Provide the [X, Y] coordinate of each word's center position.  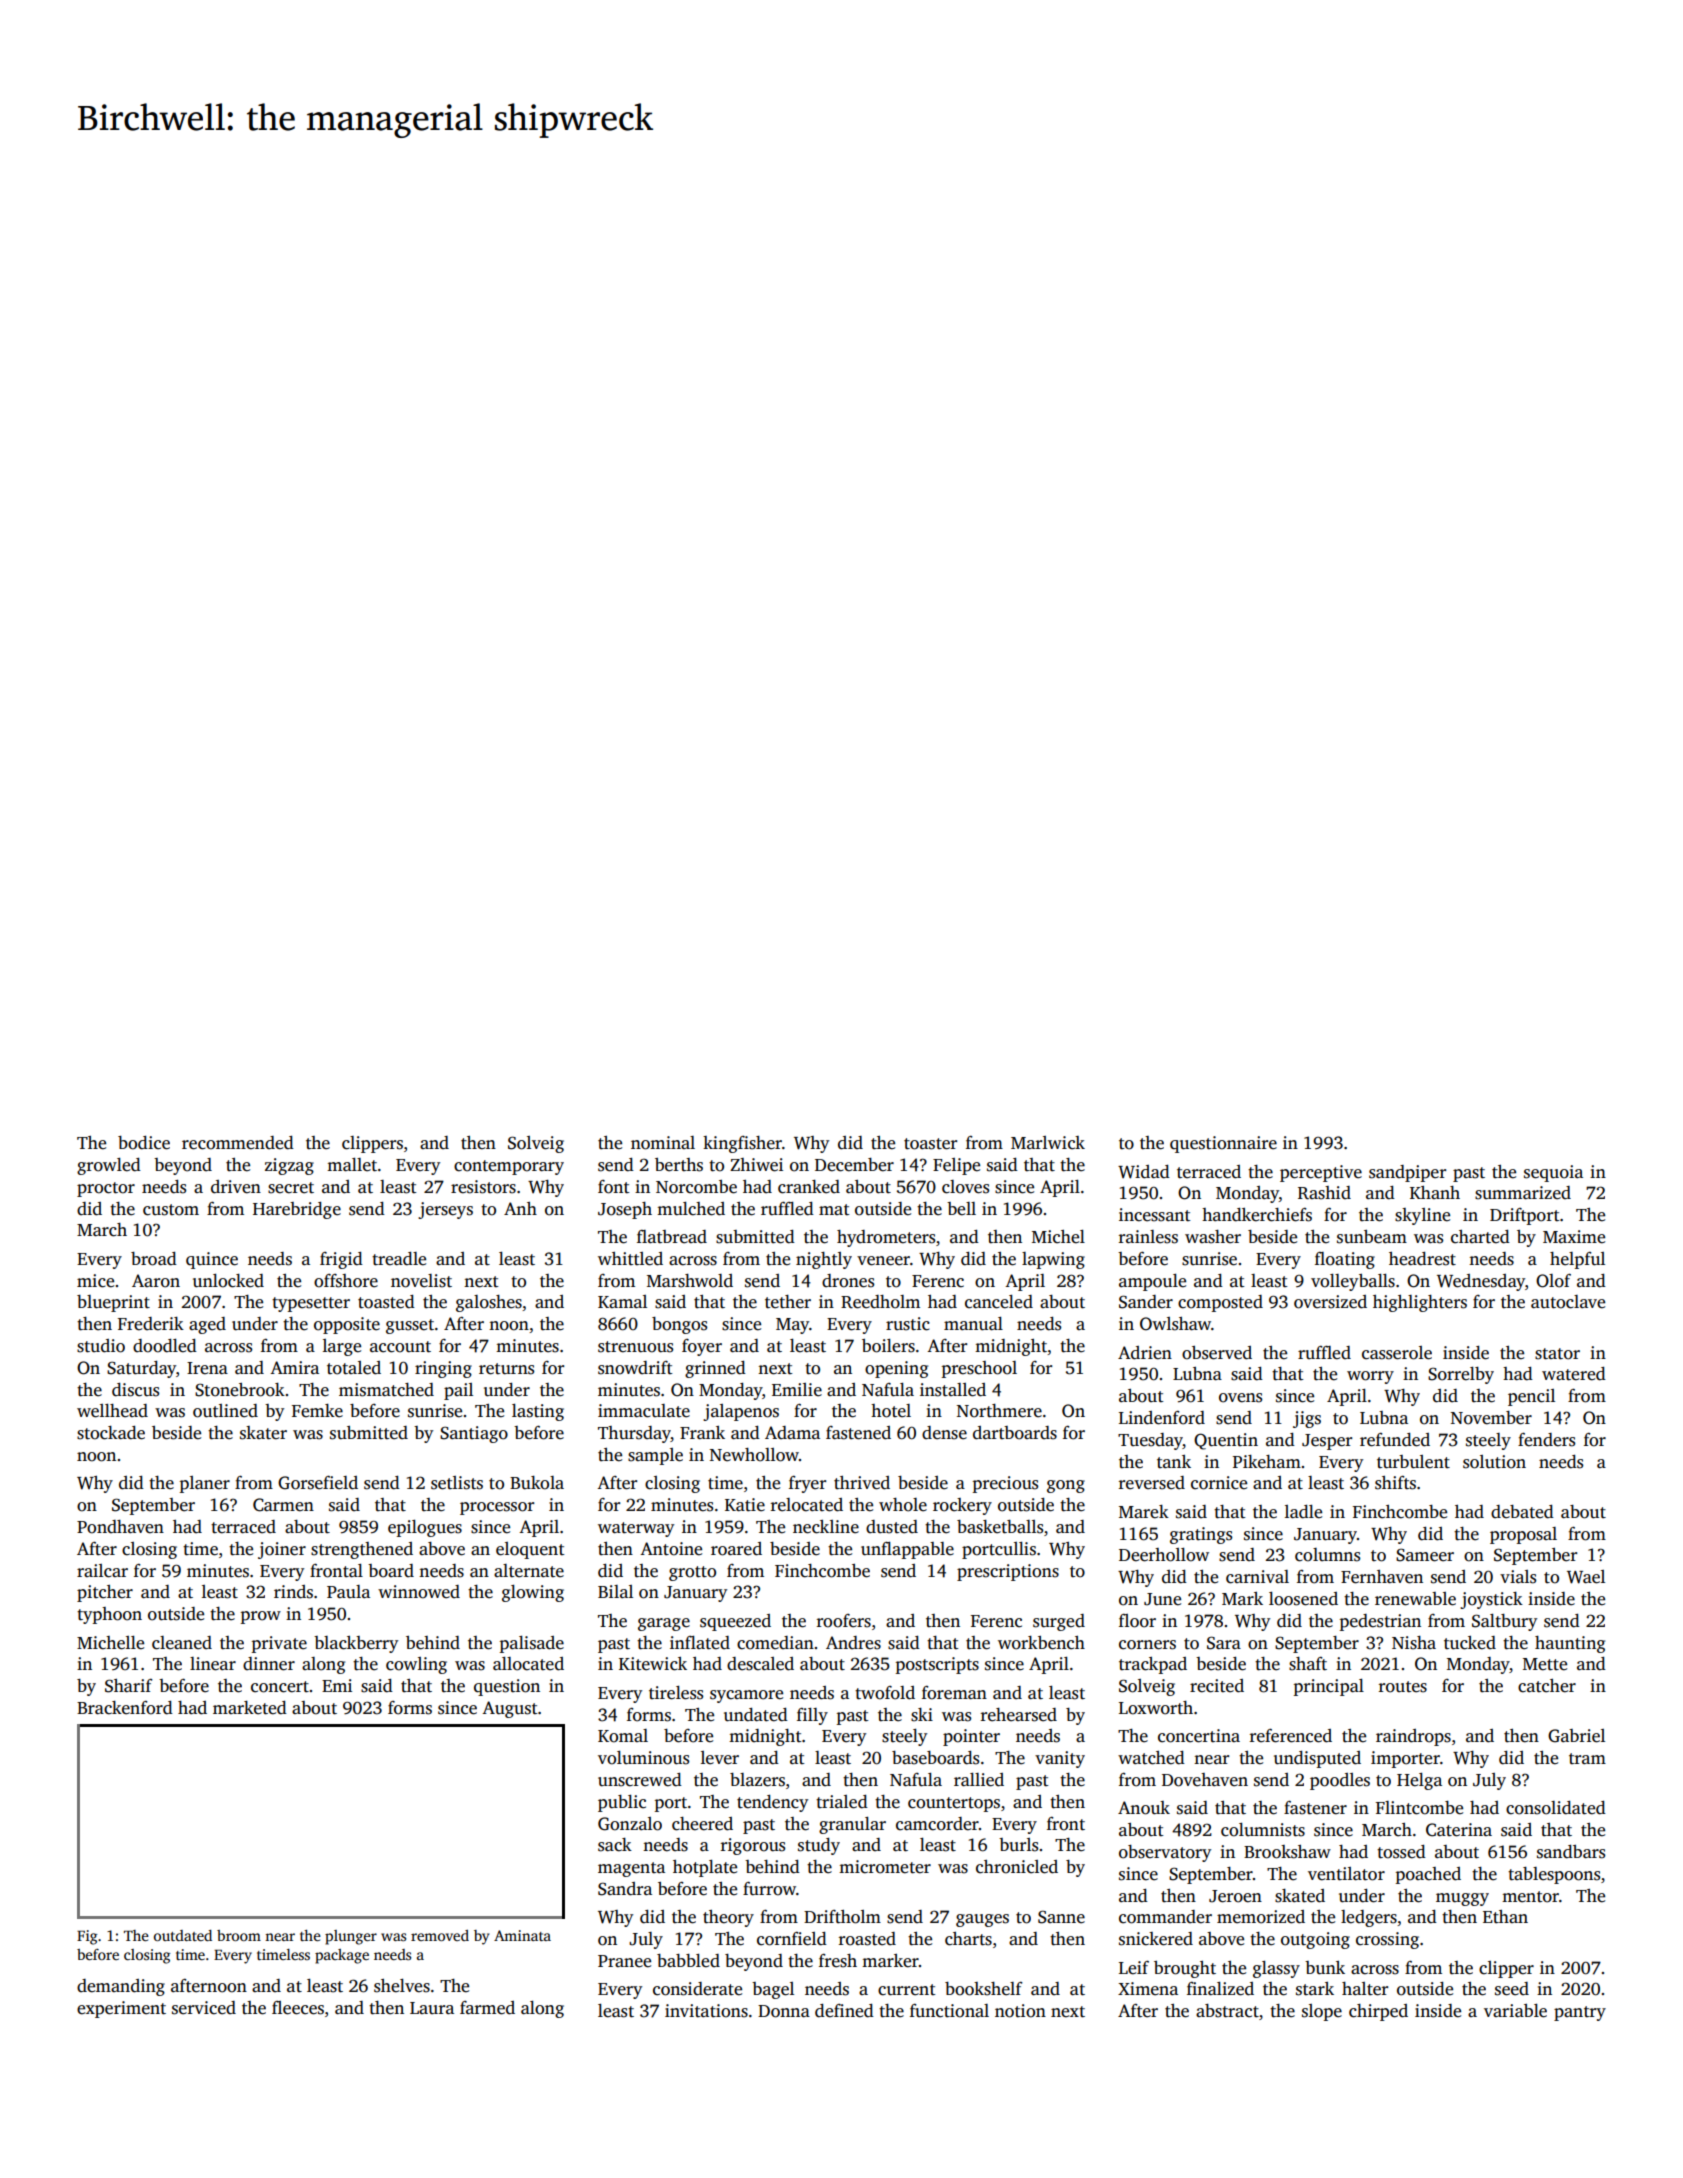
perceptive [1321, 1173]
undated [756, 1715]
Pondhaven [120, 1527]
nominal [663, 1143]
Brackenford [125, 1708]
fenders [1546, 1439]
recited [1217, 1686]
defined [844, 2011]
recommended [238, 1143]
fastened [858, 1433]
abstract [1227, 2011]
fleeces [298, 2008]
